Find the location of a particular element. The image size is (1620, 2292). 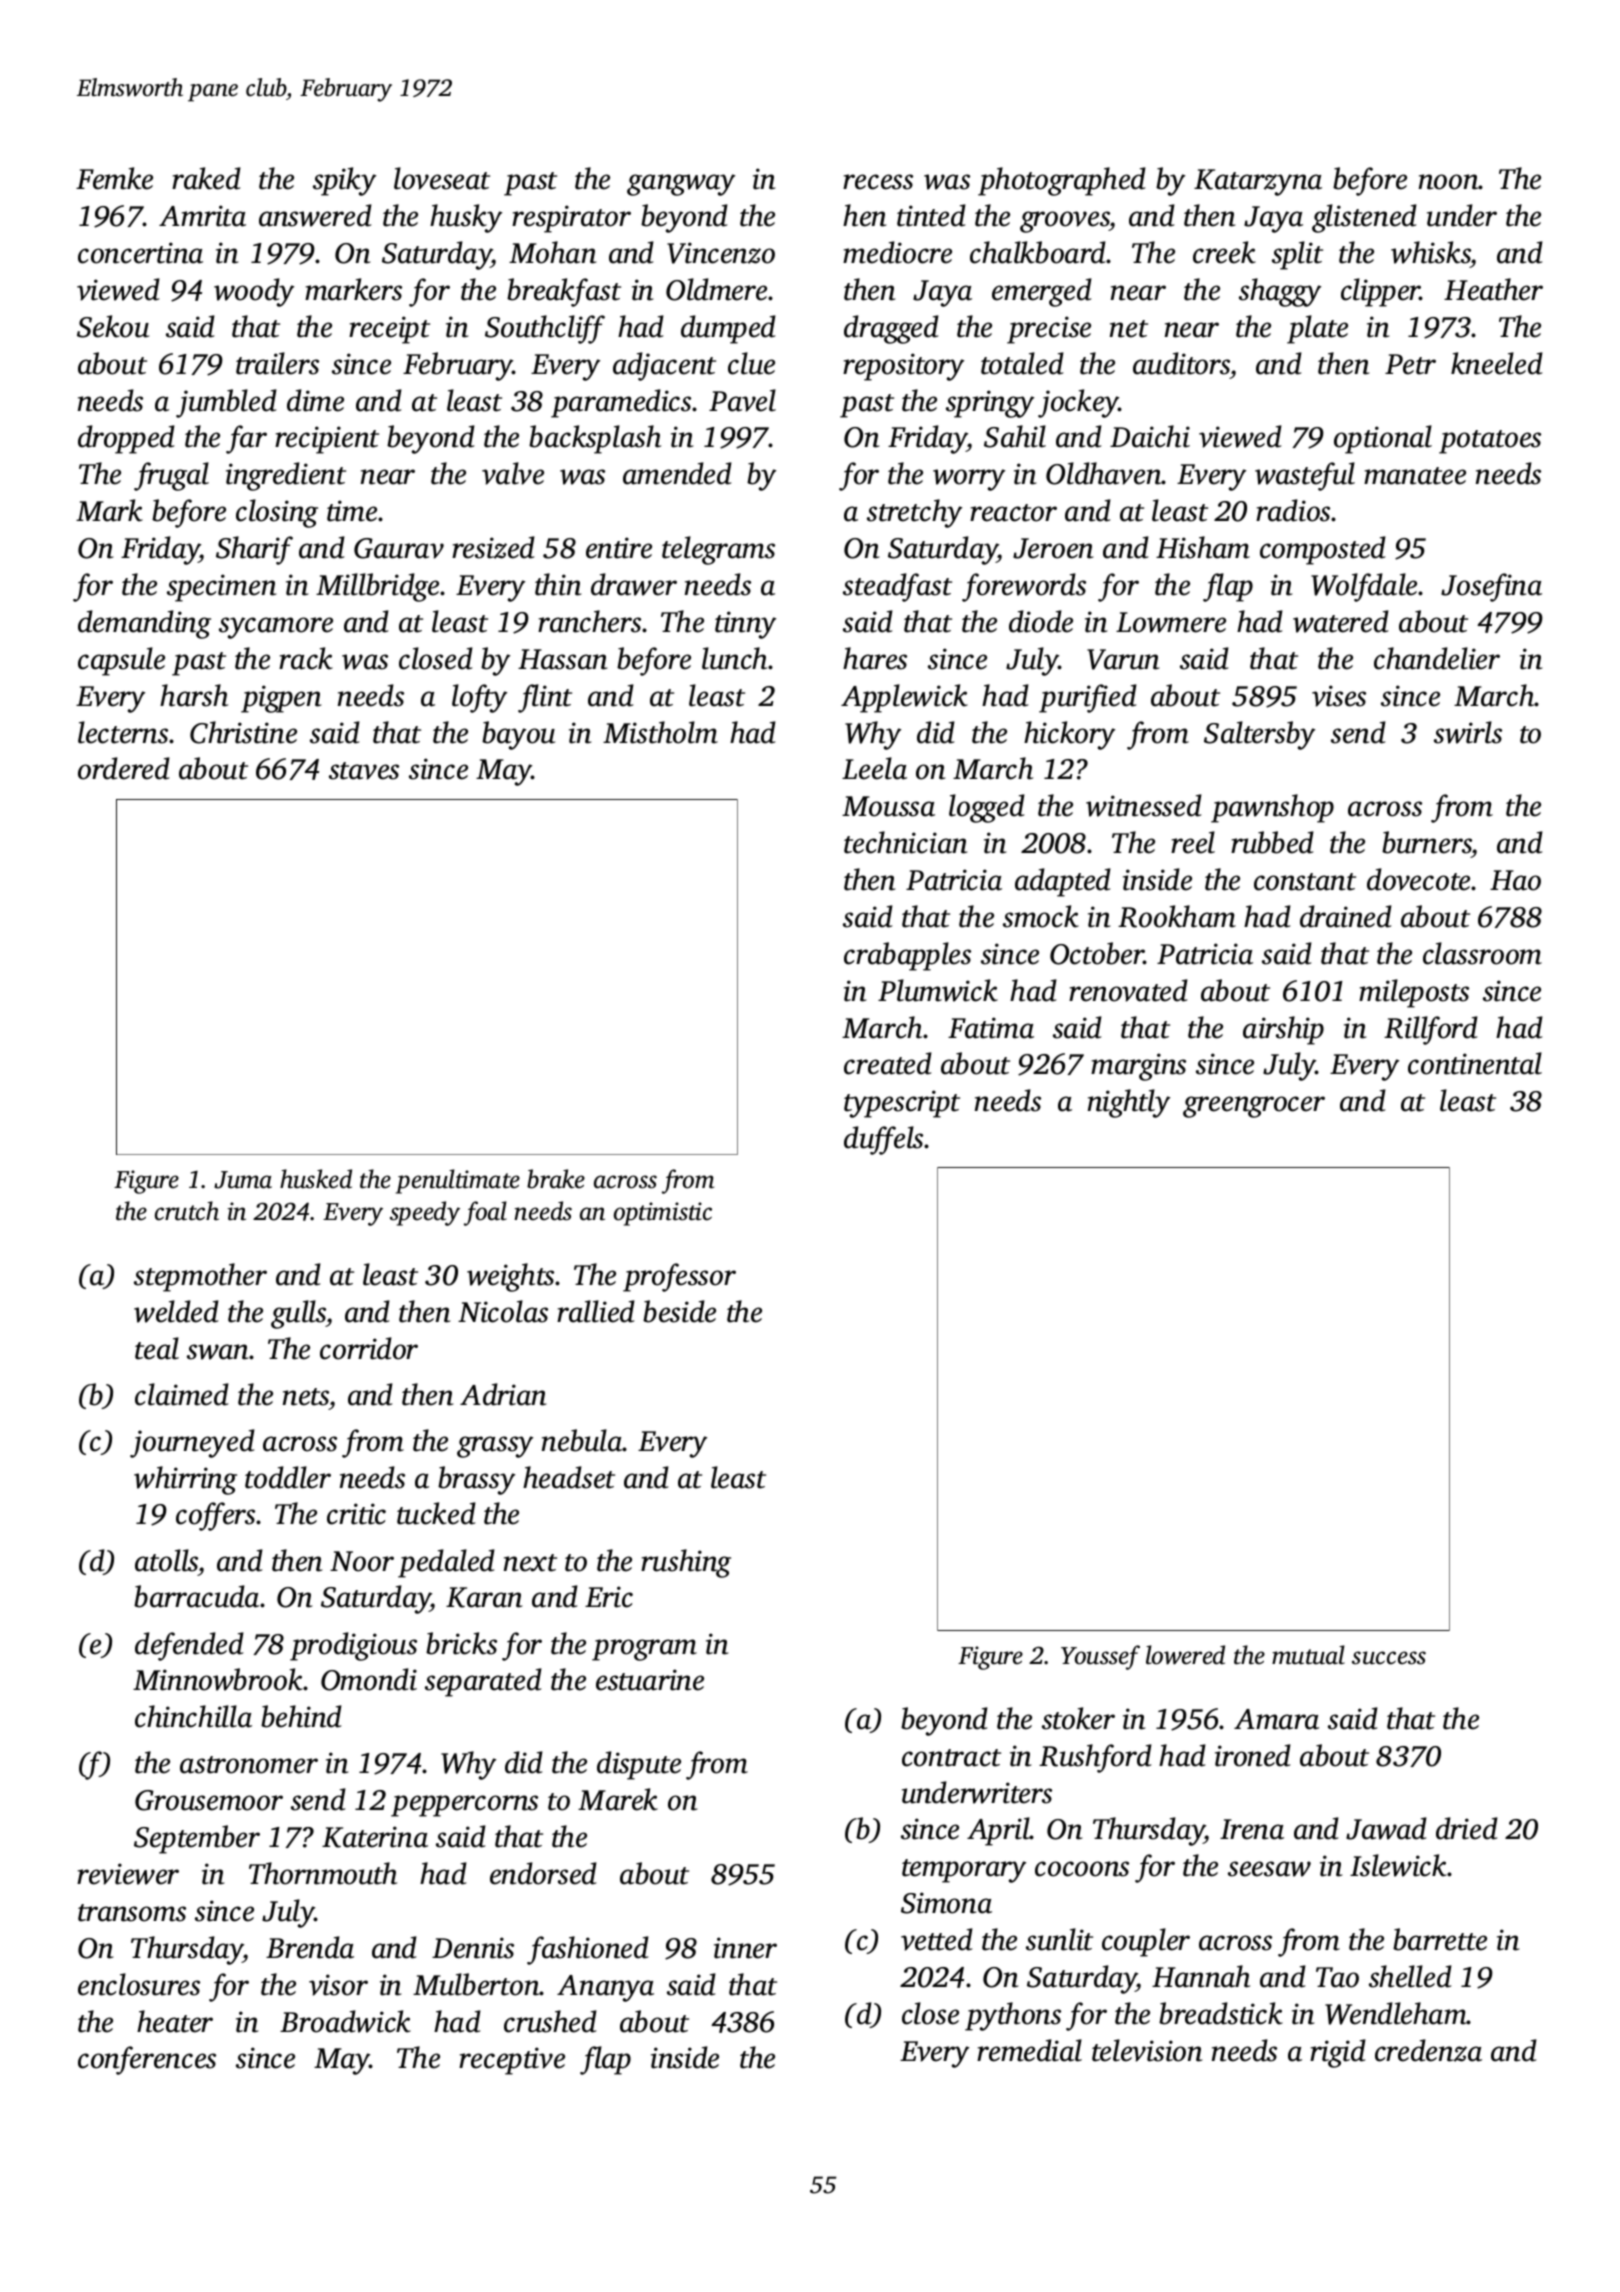

penultimate is located at coordinates (458, 1181).
